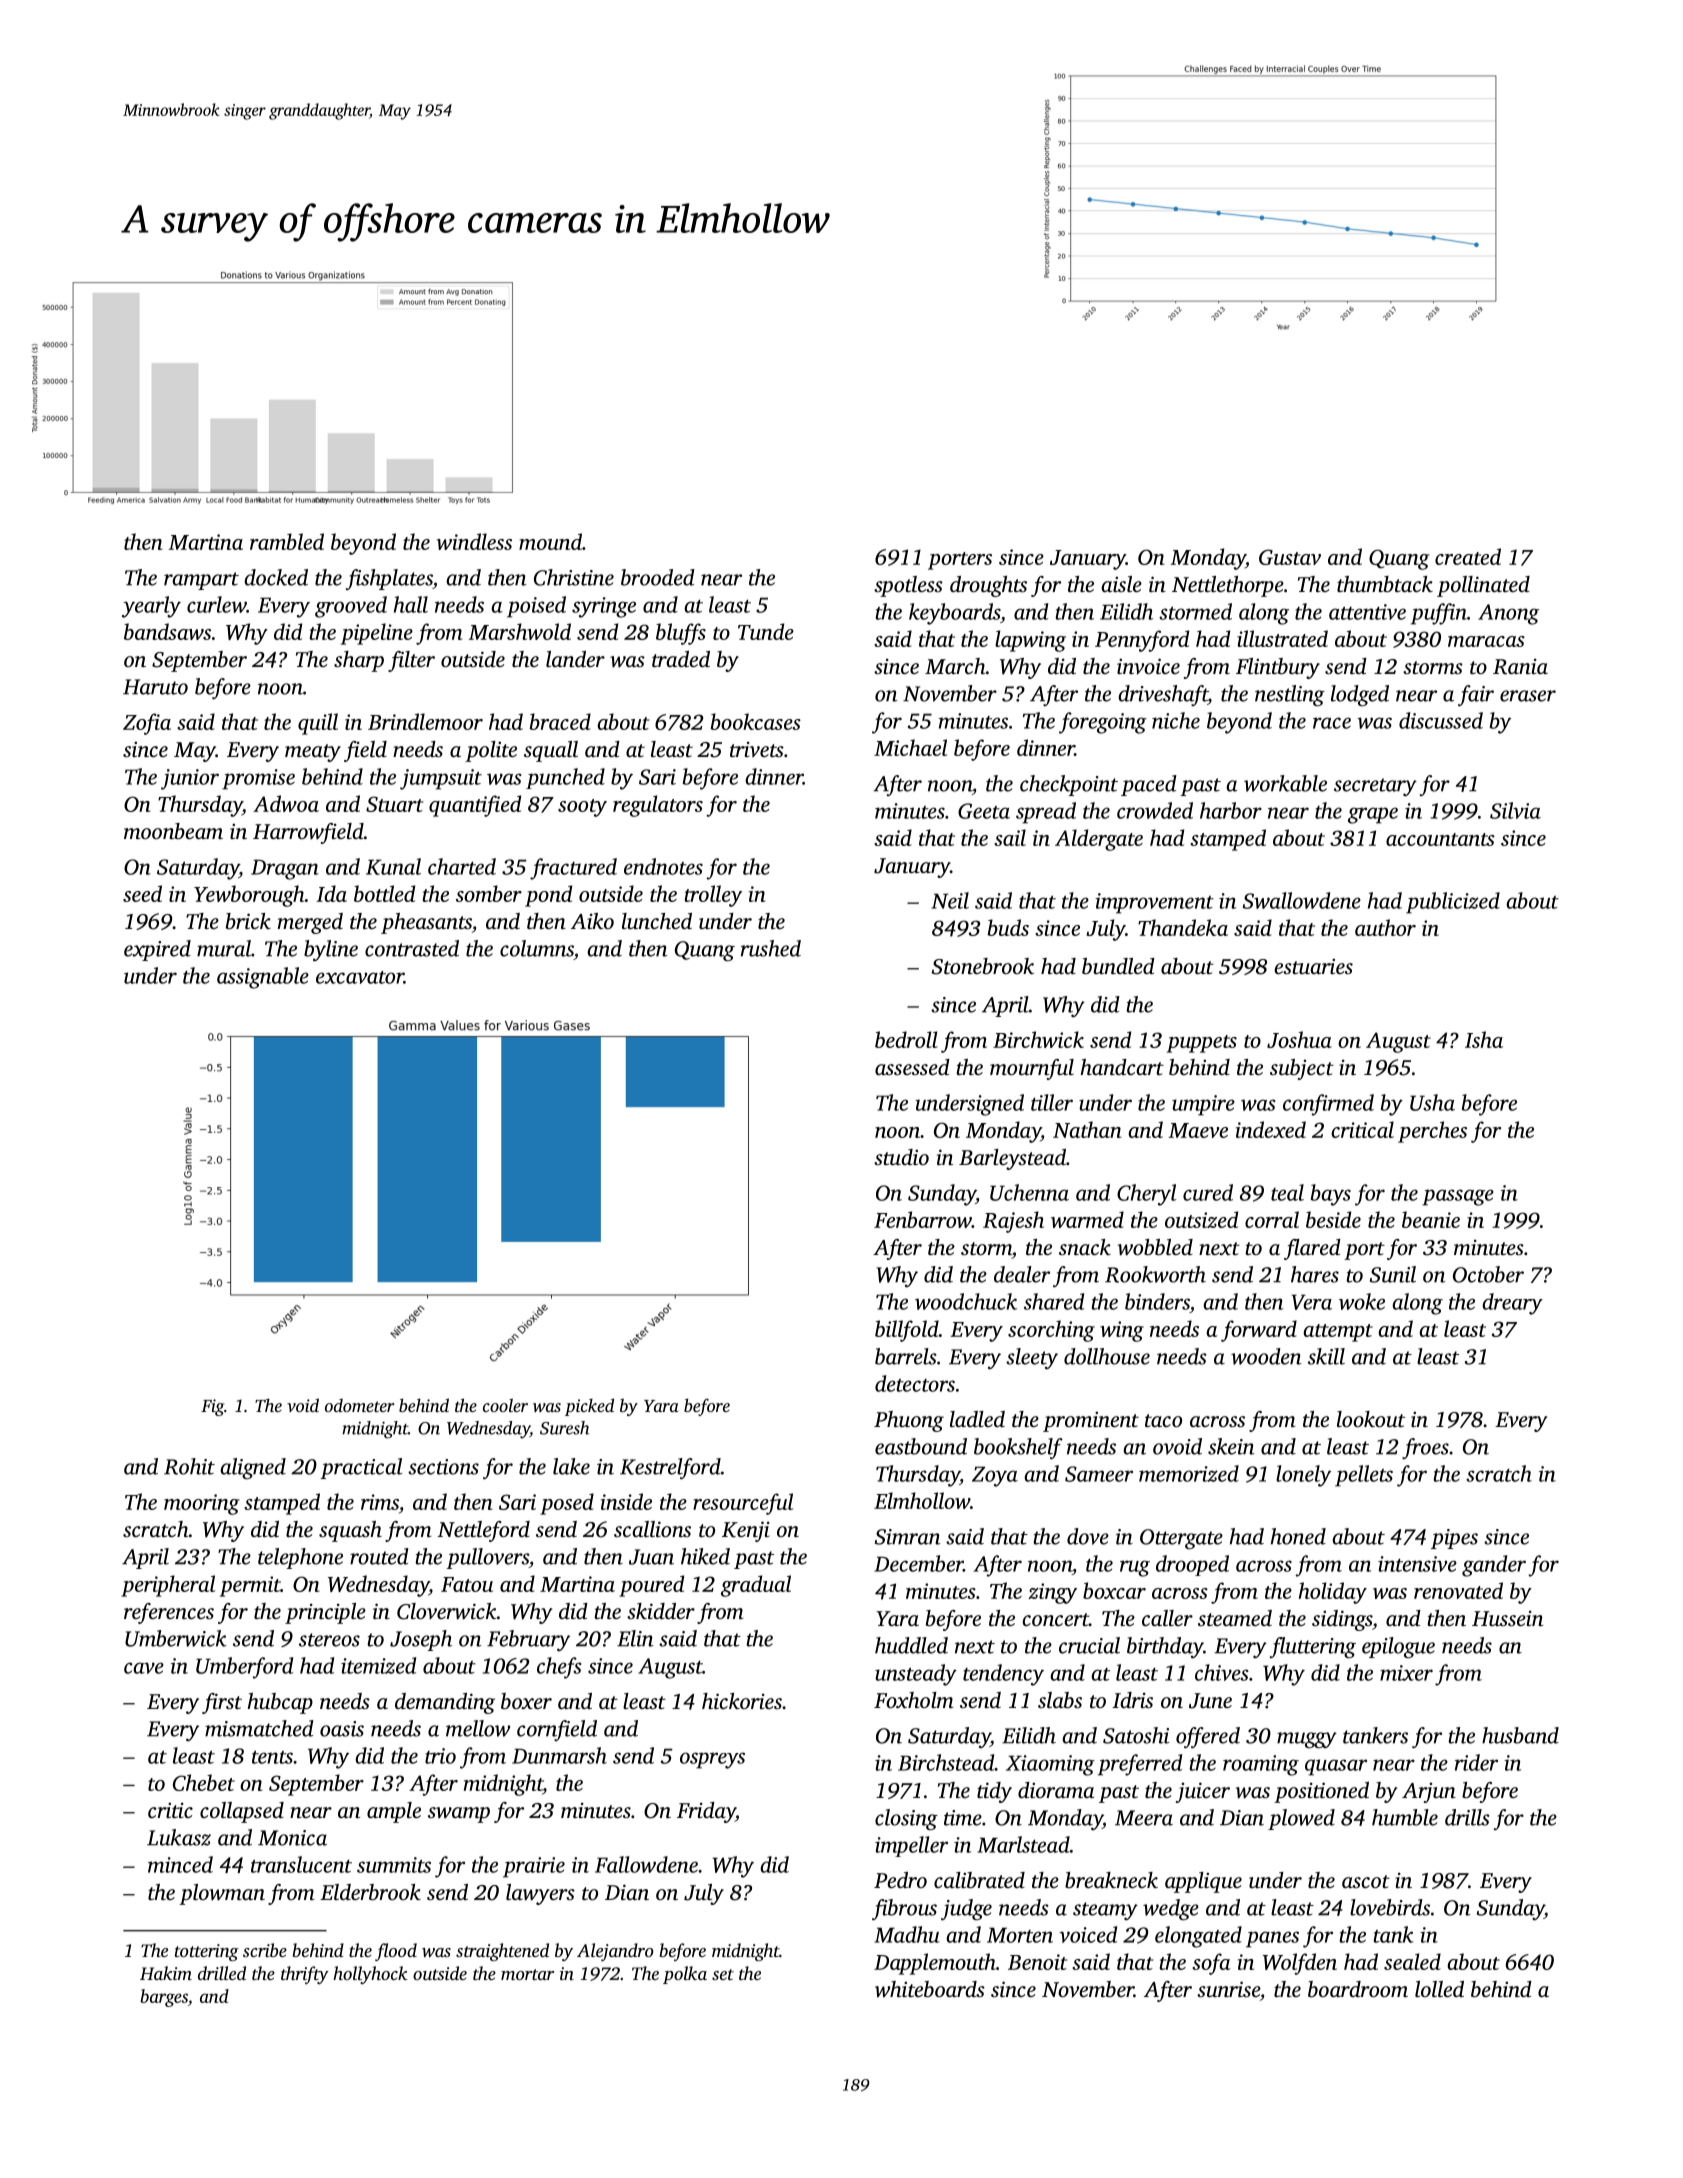 The image size is (1683, 2178). Describe the element at coordinates (1458, 1197) in the screenshot. I see `passage` at that location.
